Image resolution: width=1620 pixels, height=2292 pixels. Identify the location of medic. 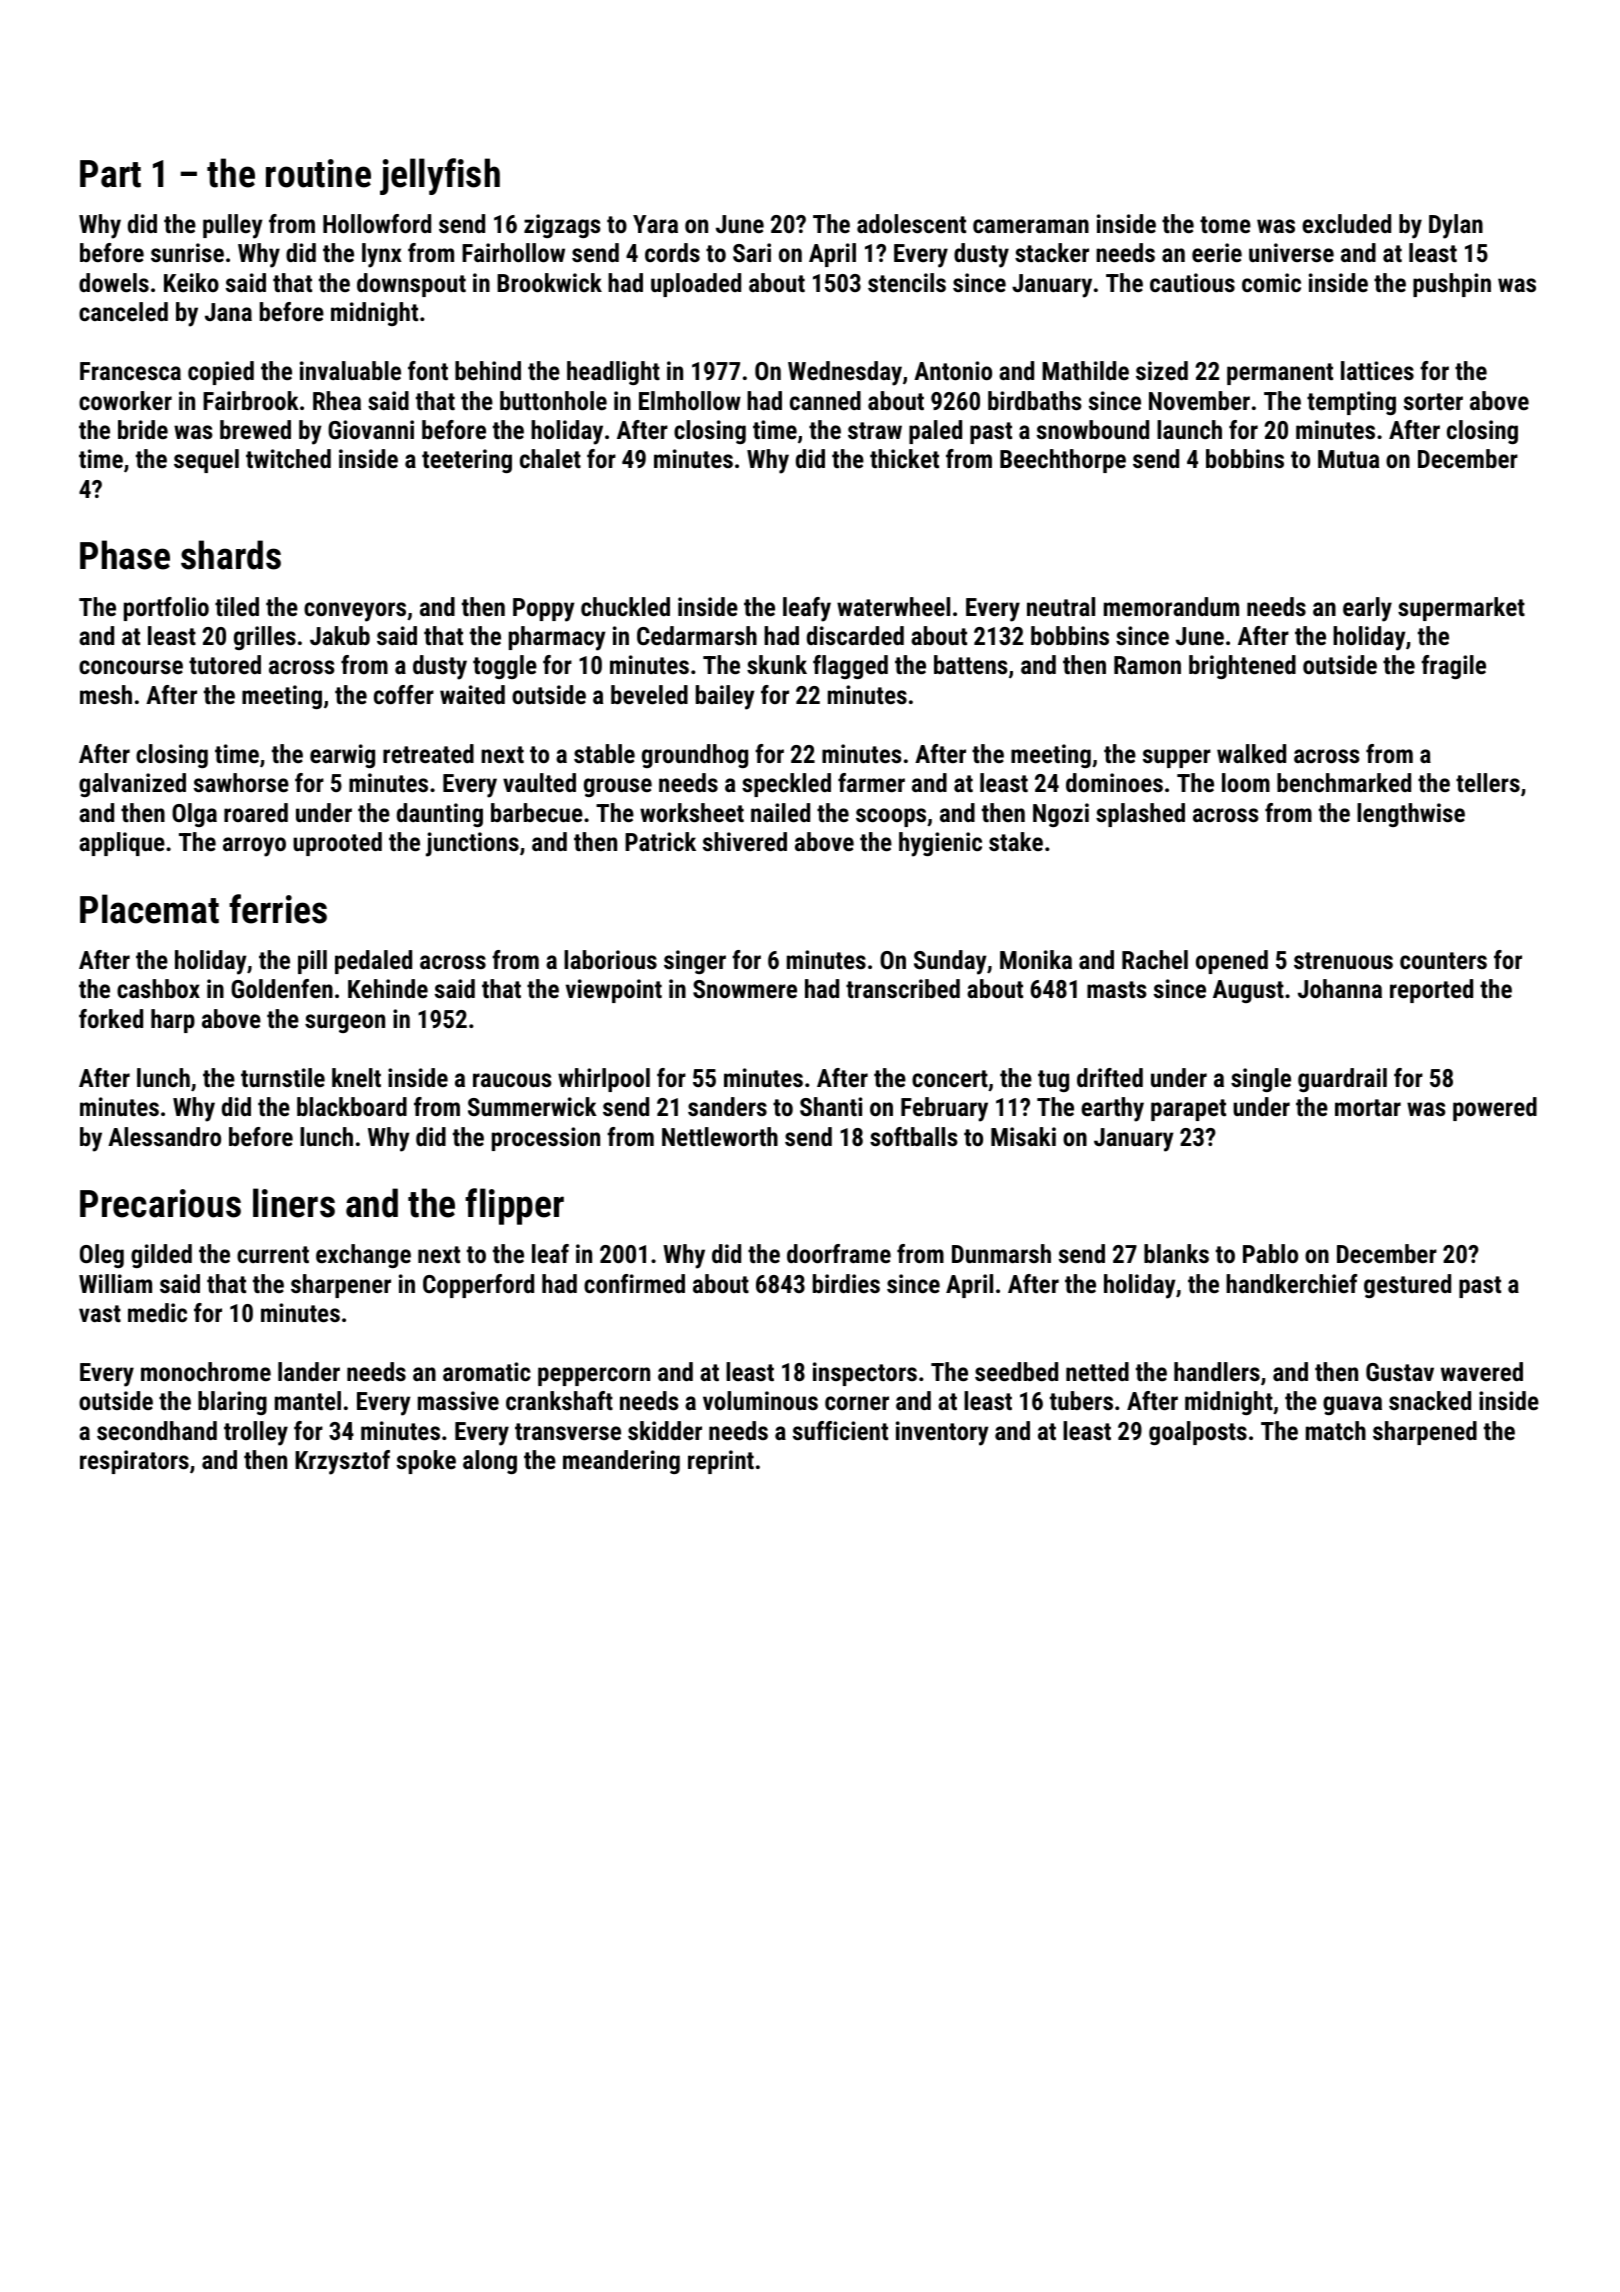
(157, 1312).
